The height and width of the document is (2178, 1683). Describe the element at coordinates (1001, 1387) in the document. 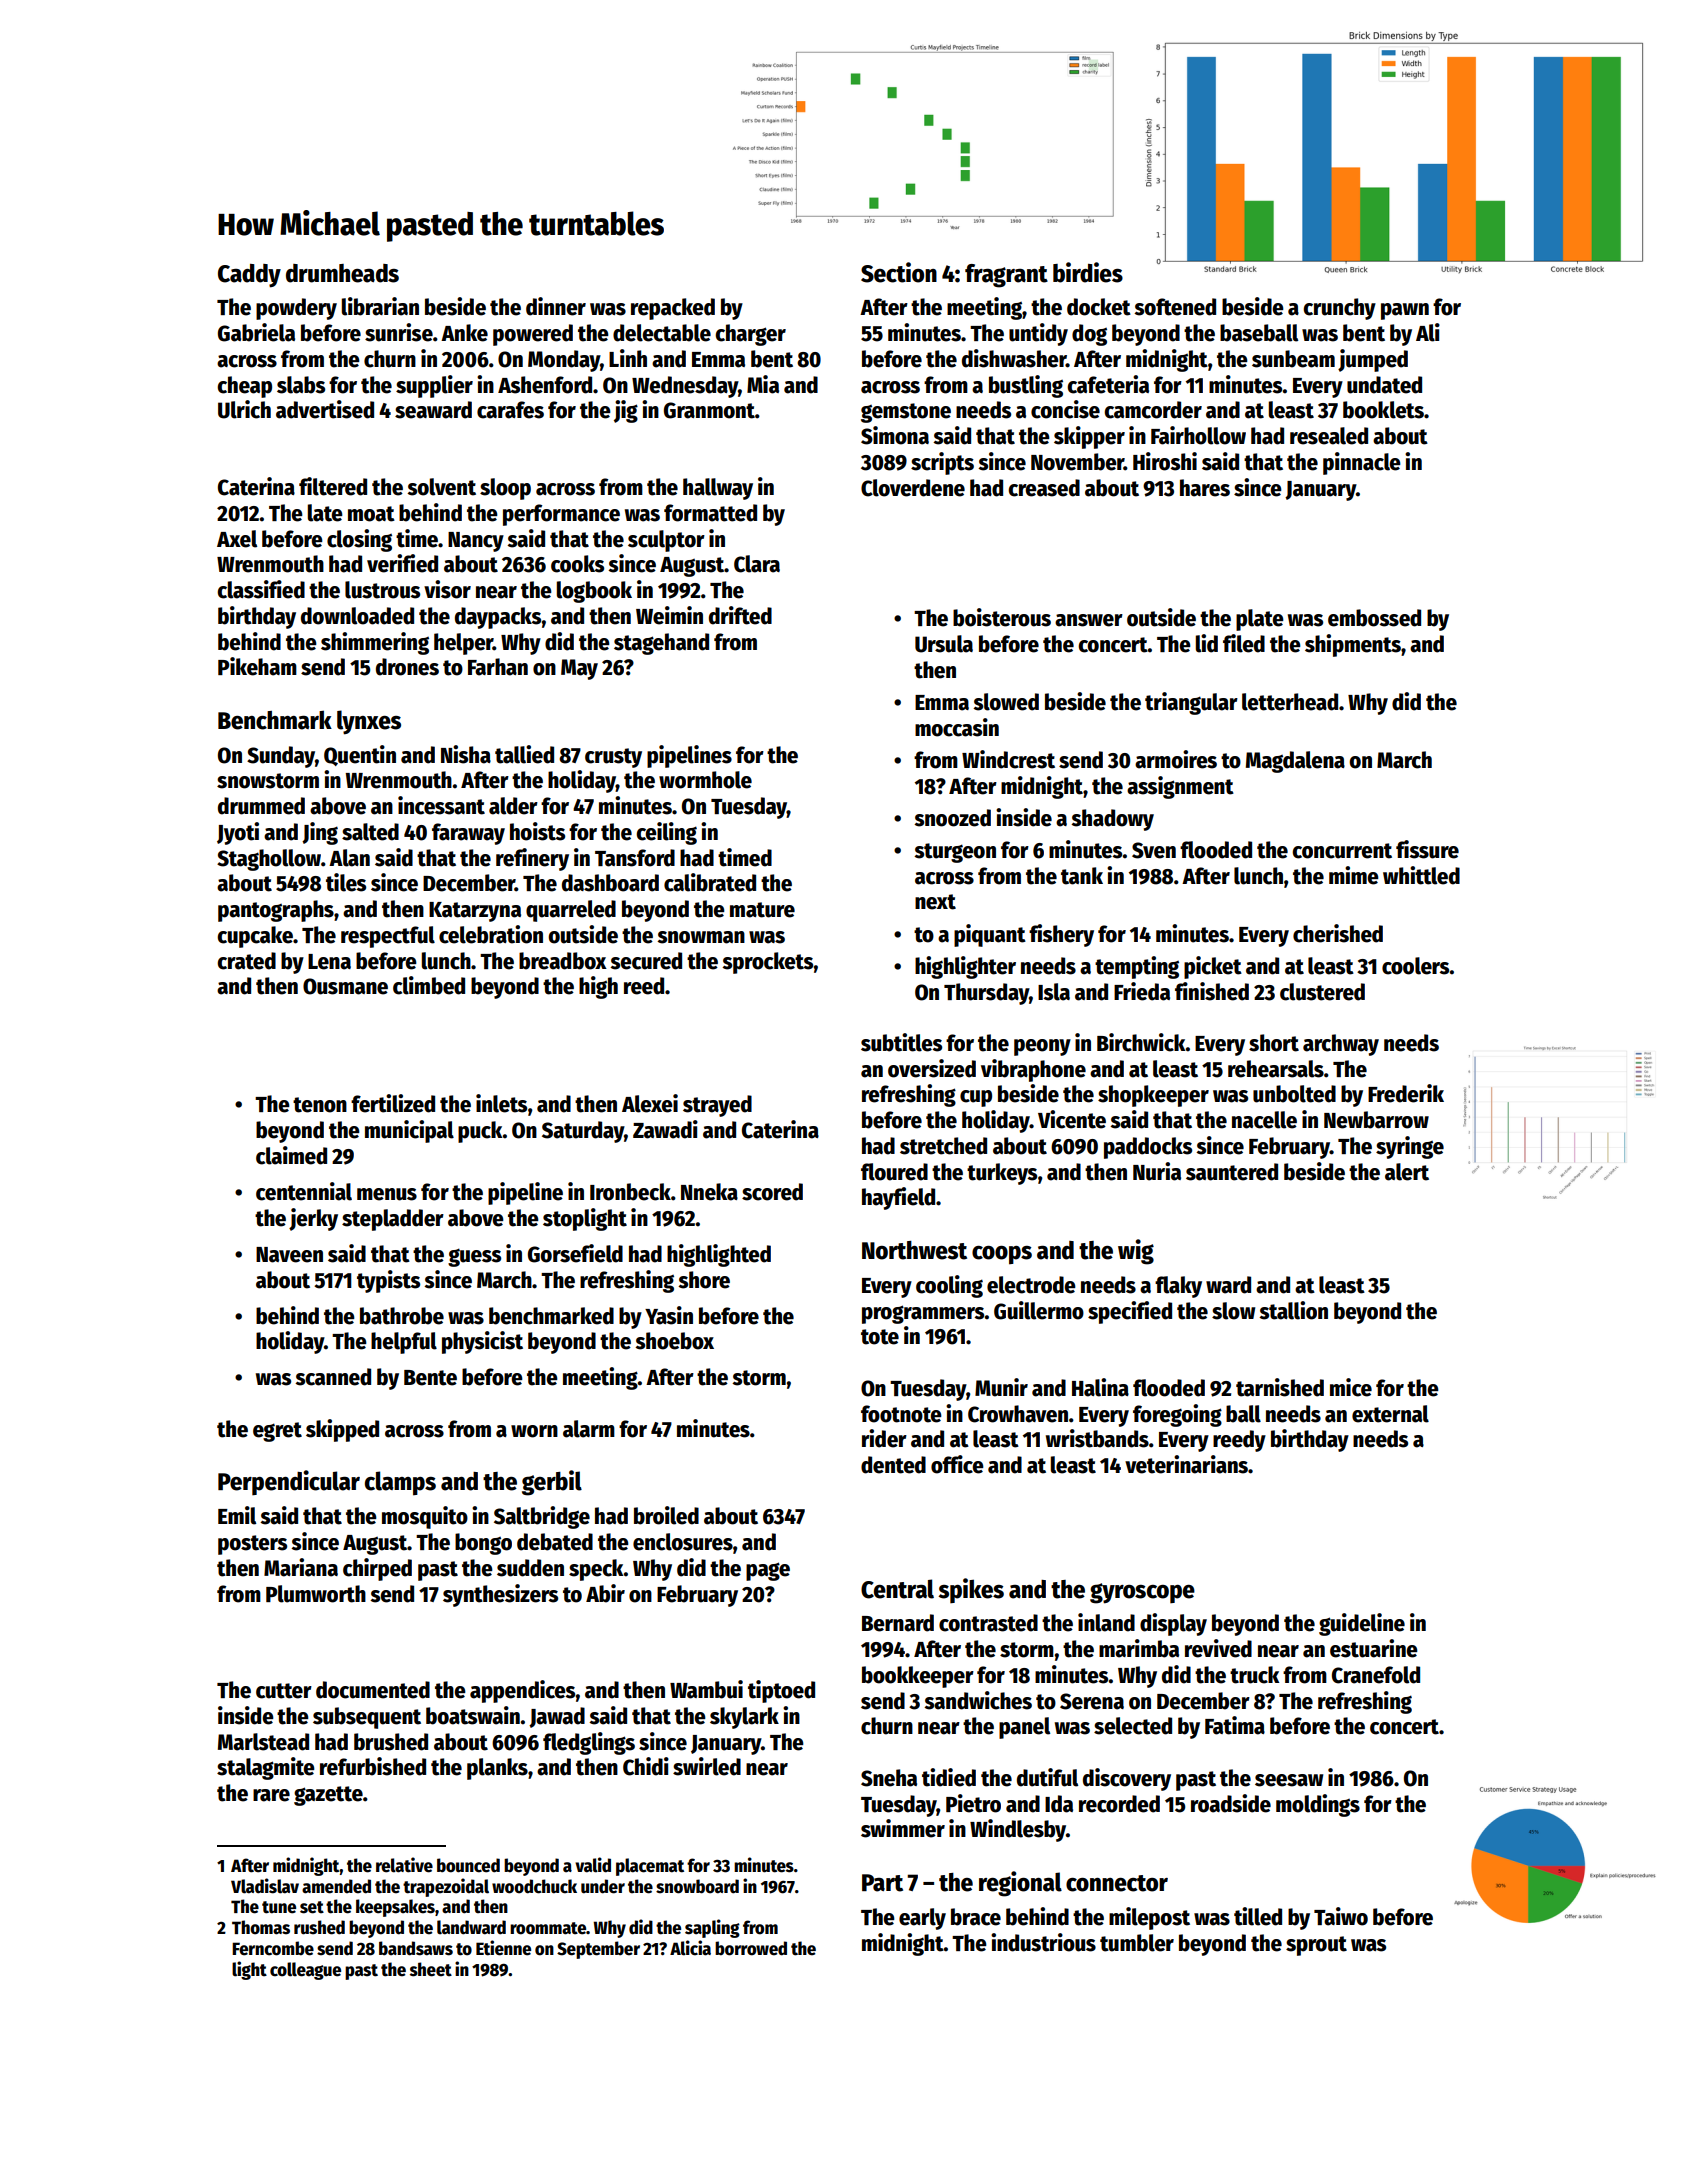

I see `Munir` at that location.
